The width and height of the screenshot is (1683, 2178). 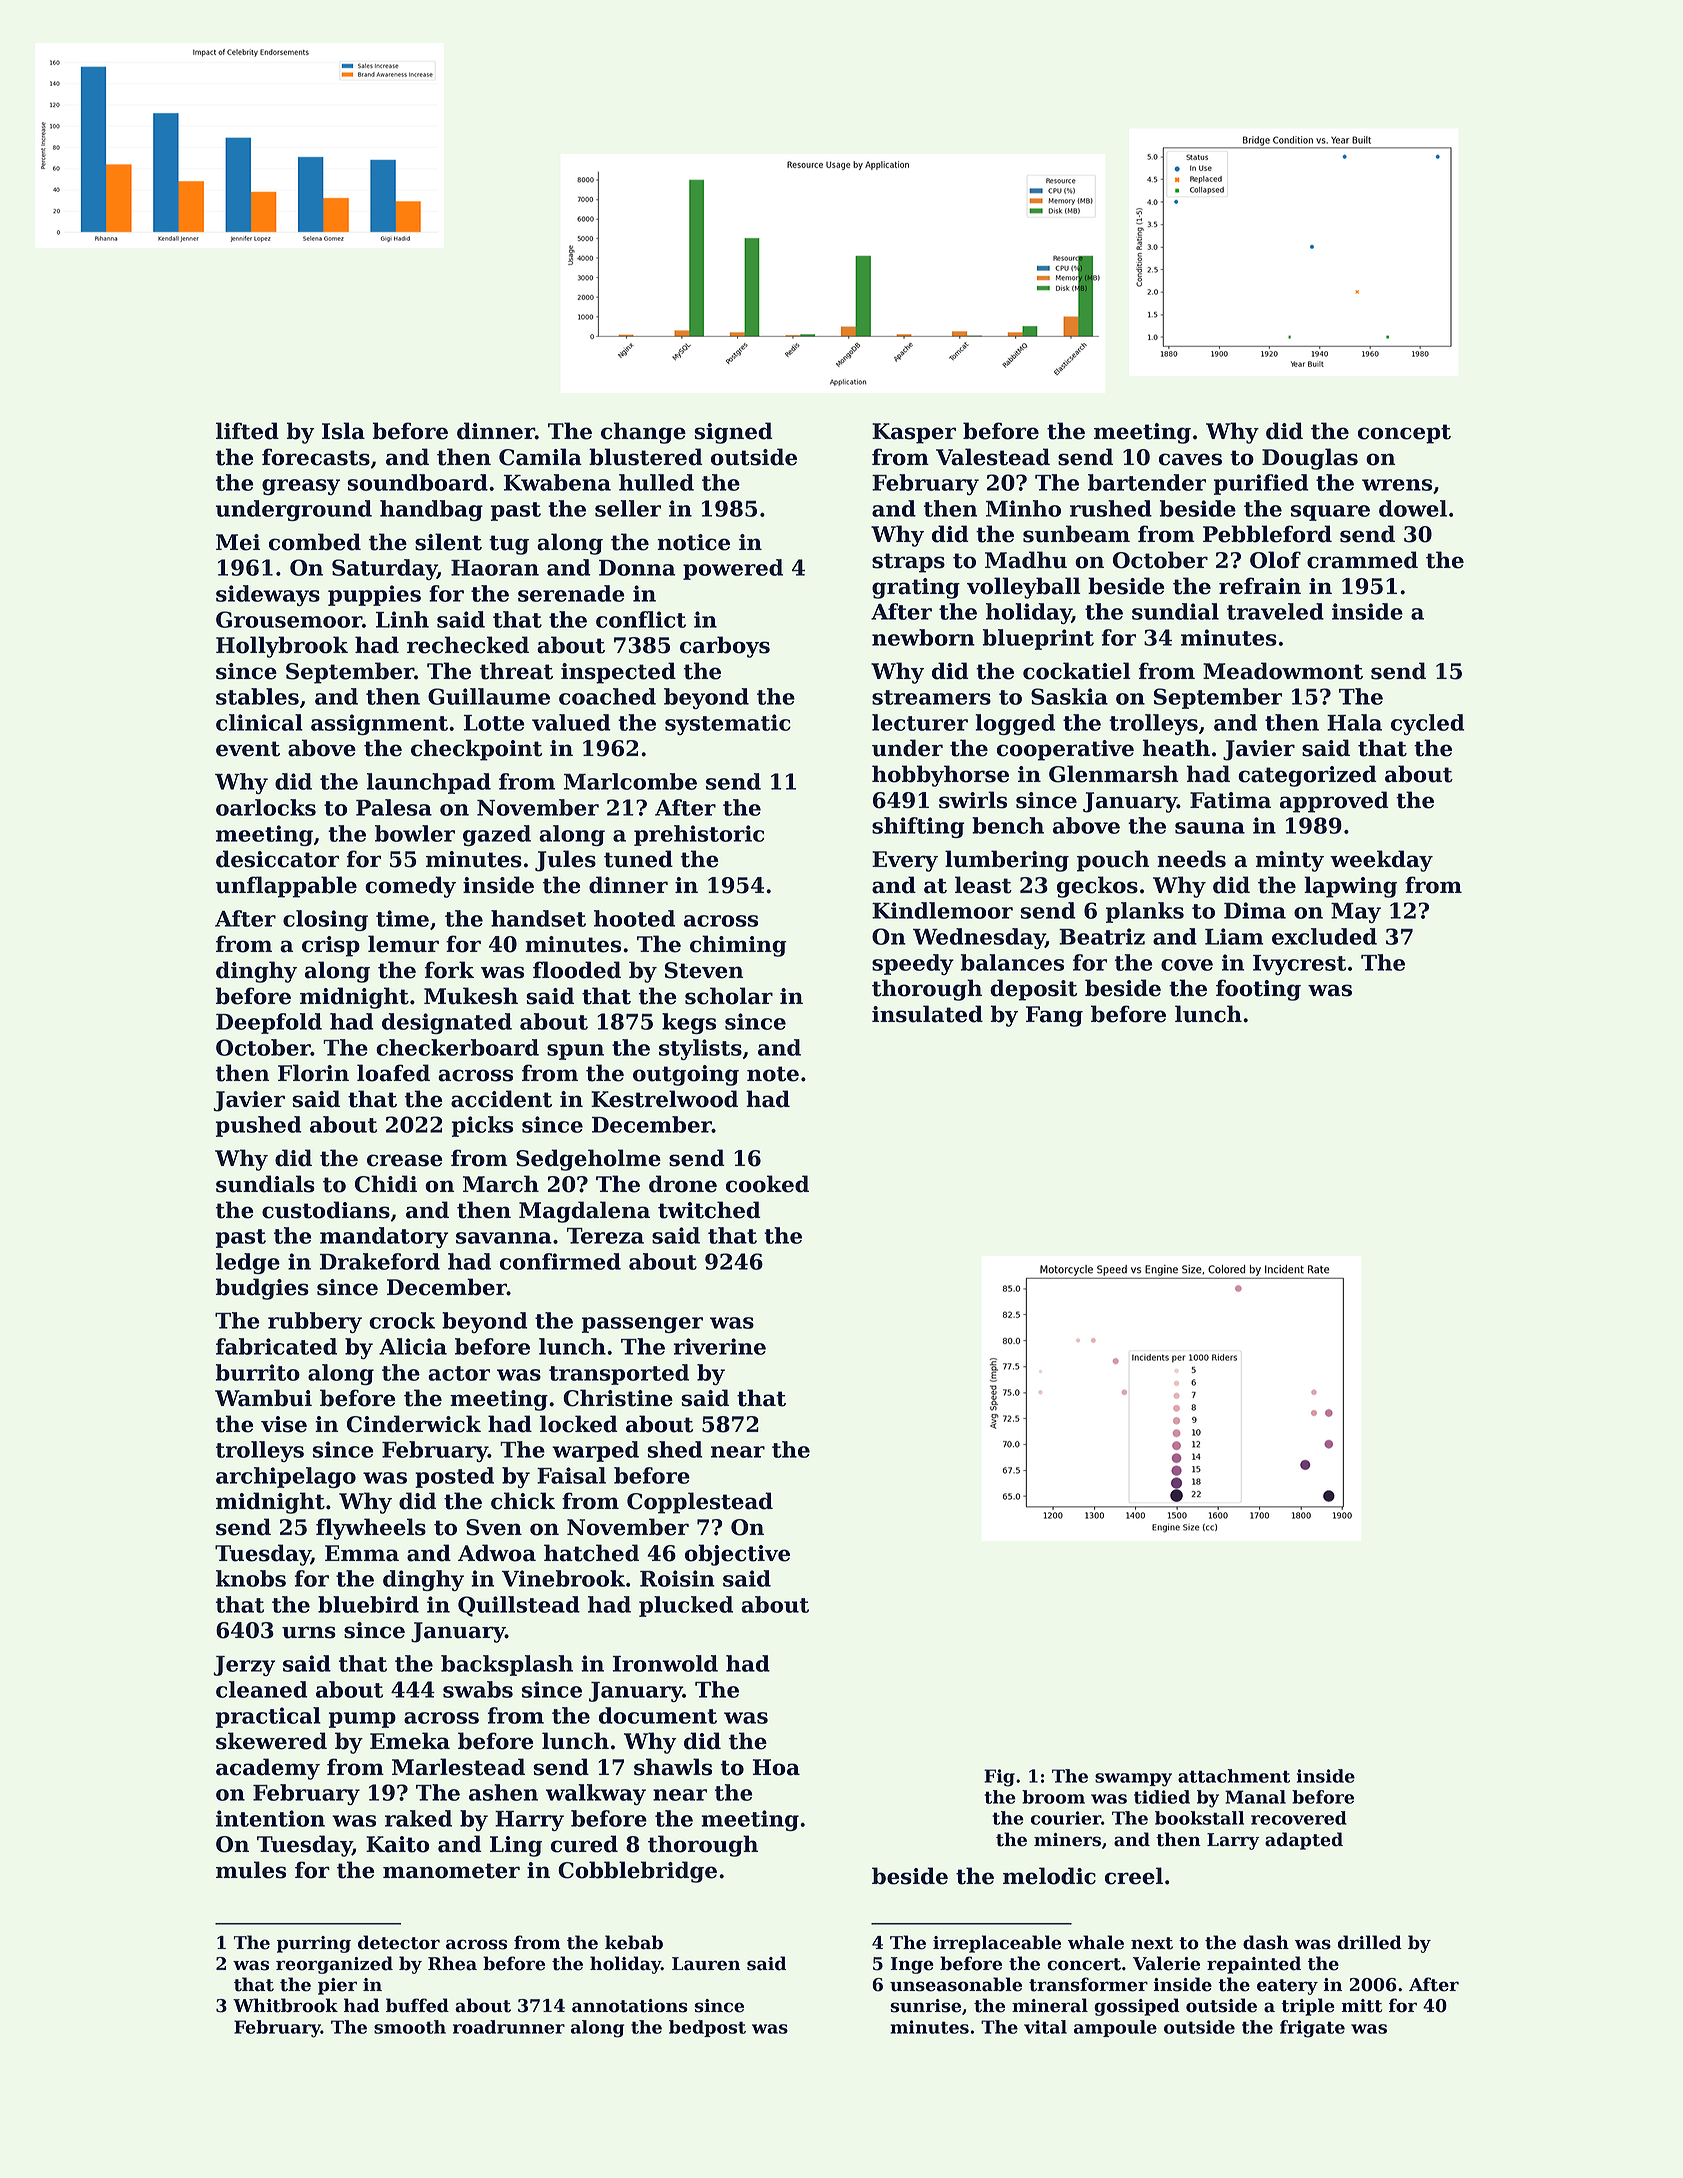 What do you see at coordinates (767, 1184) in the screenshot?
I see `cooked` at bounding box center [767, 1184].
